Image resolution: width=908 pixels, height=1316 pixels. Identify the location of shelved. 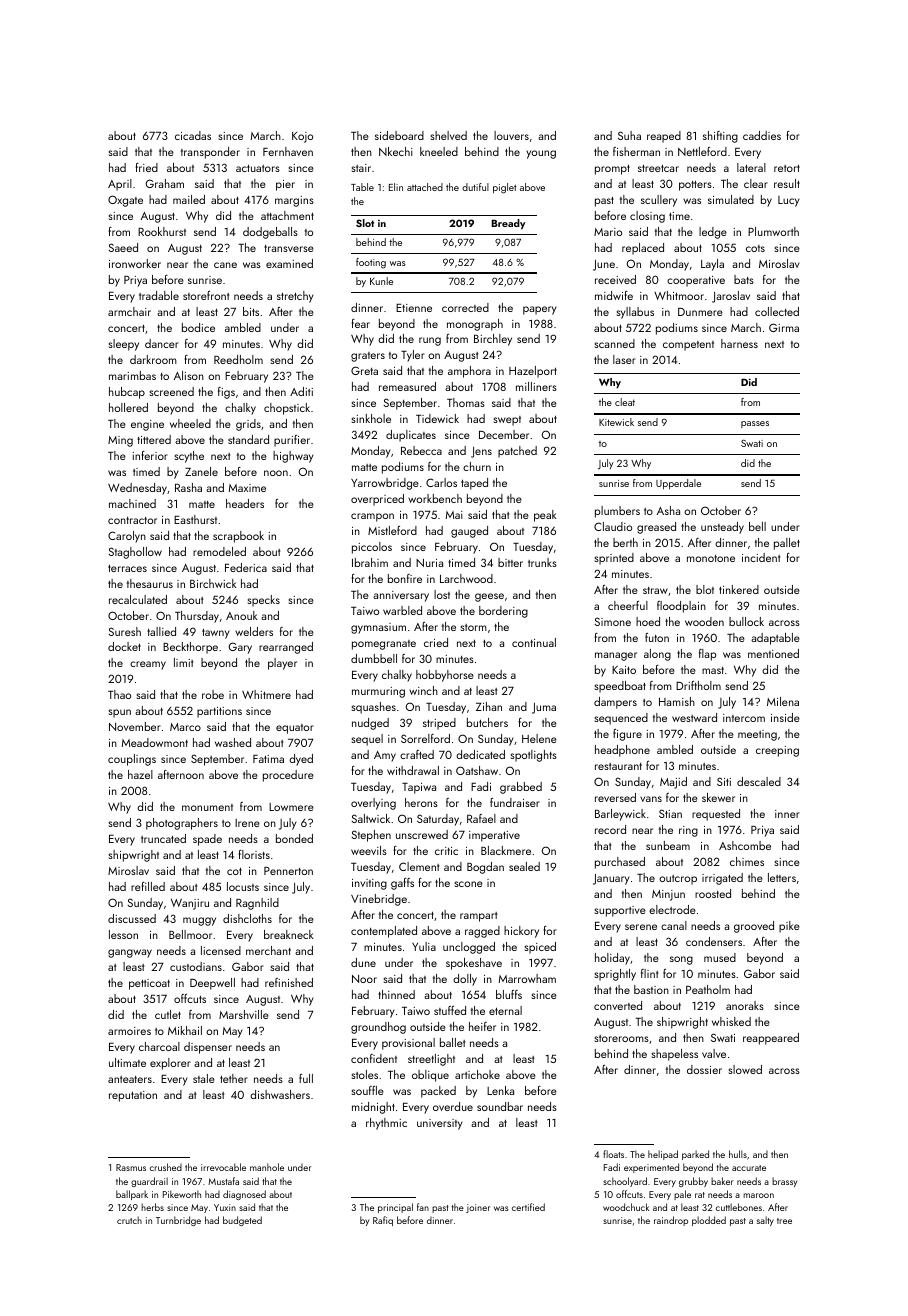
(449, 135).
